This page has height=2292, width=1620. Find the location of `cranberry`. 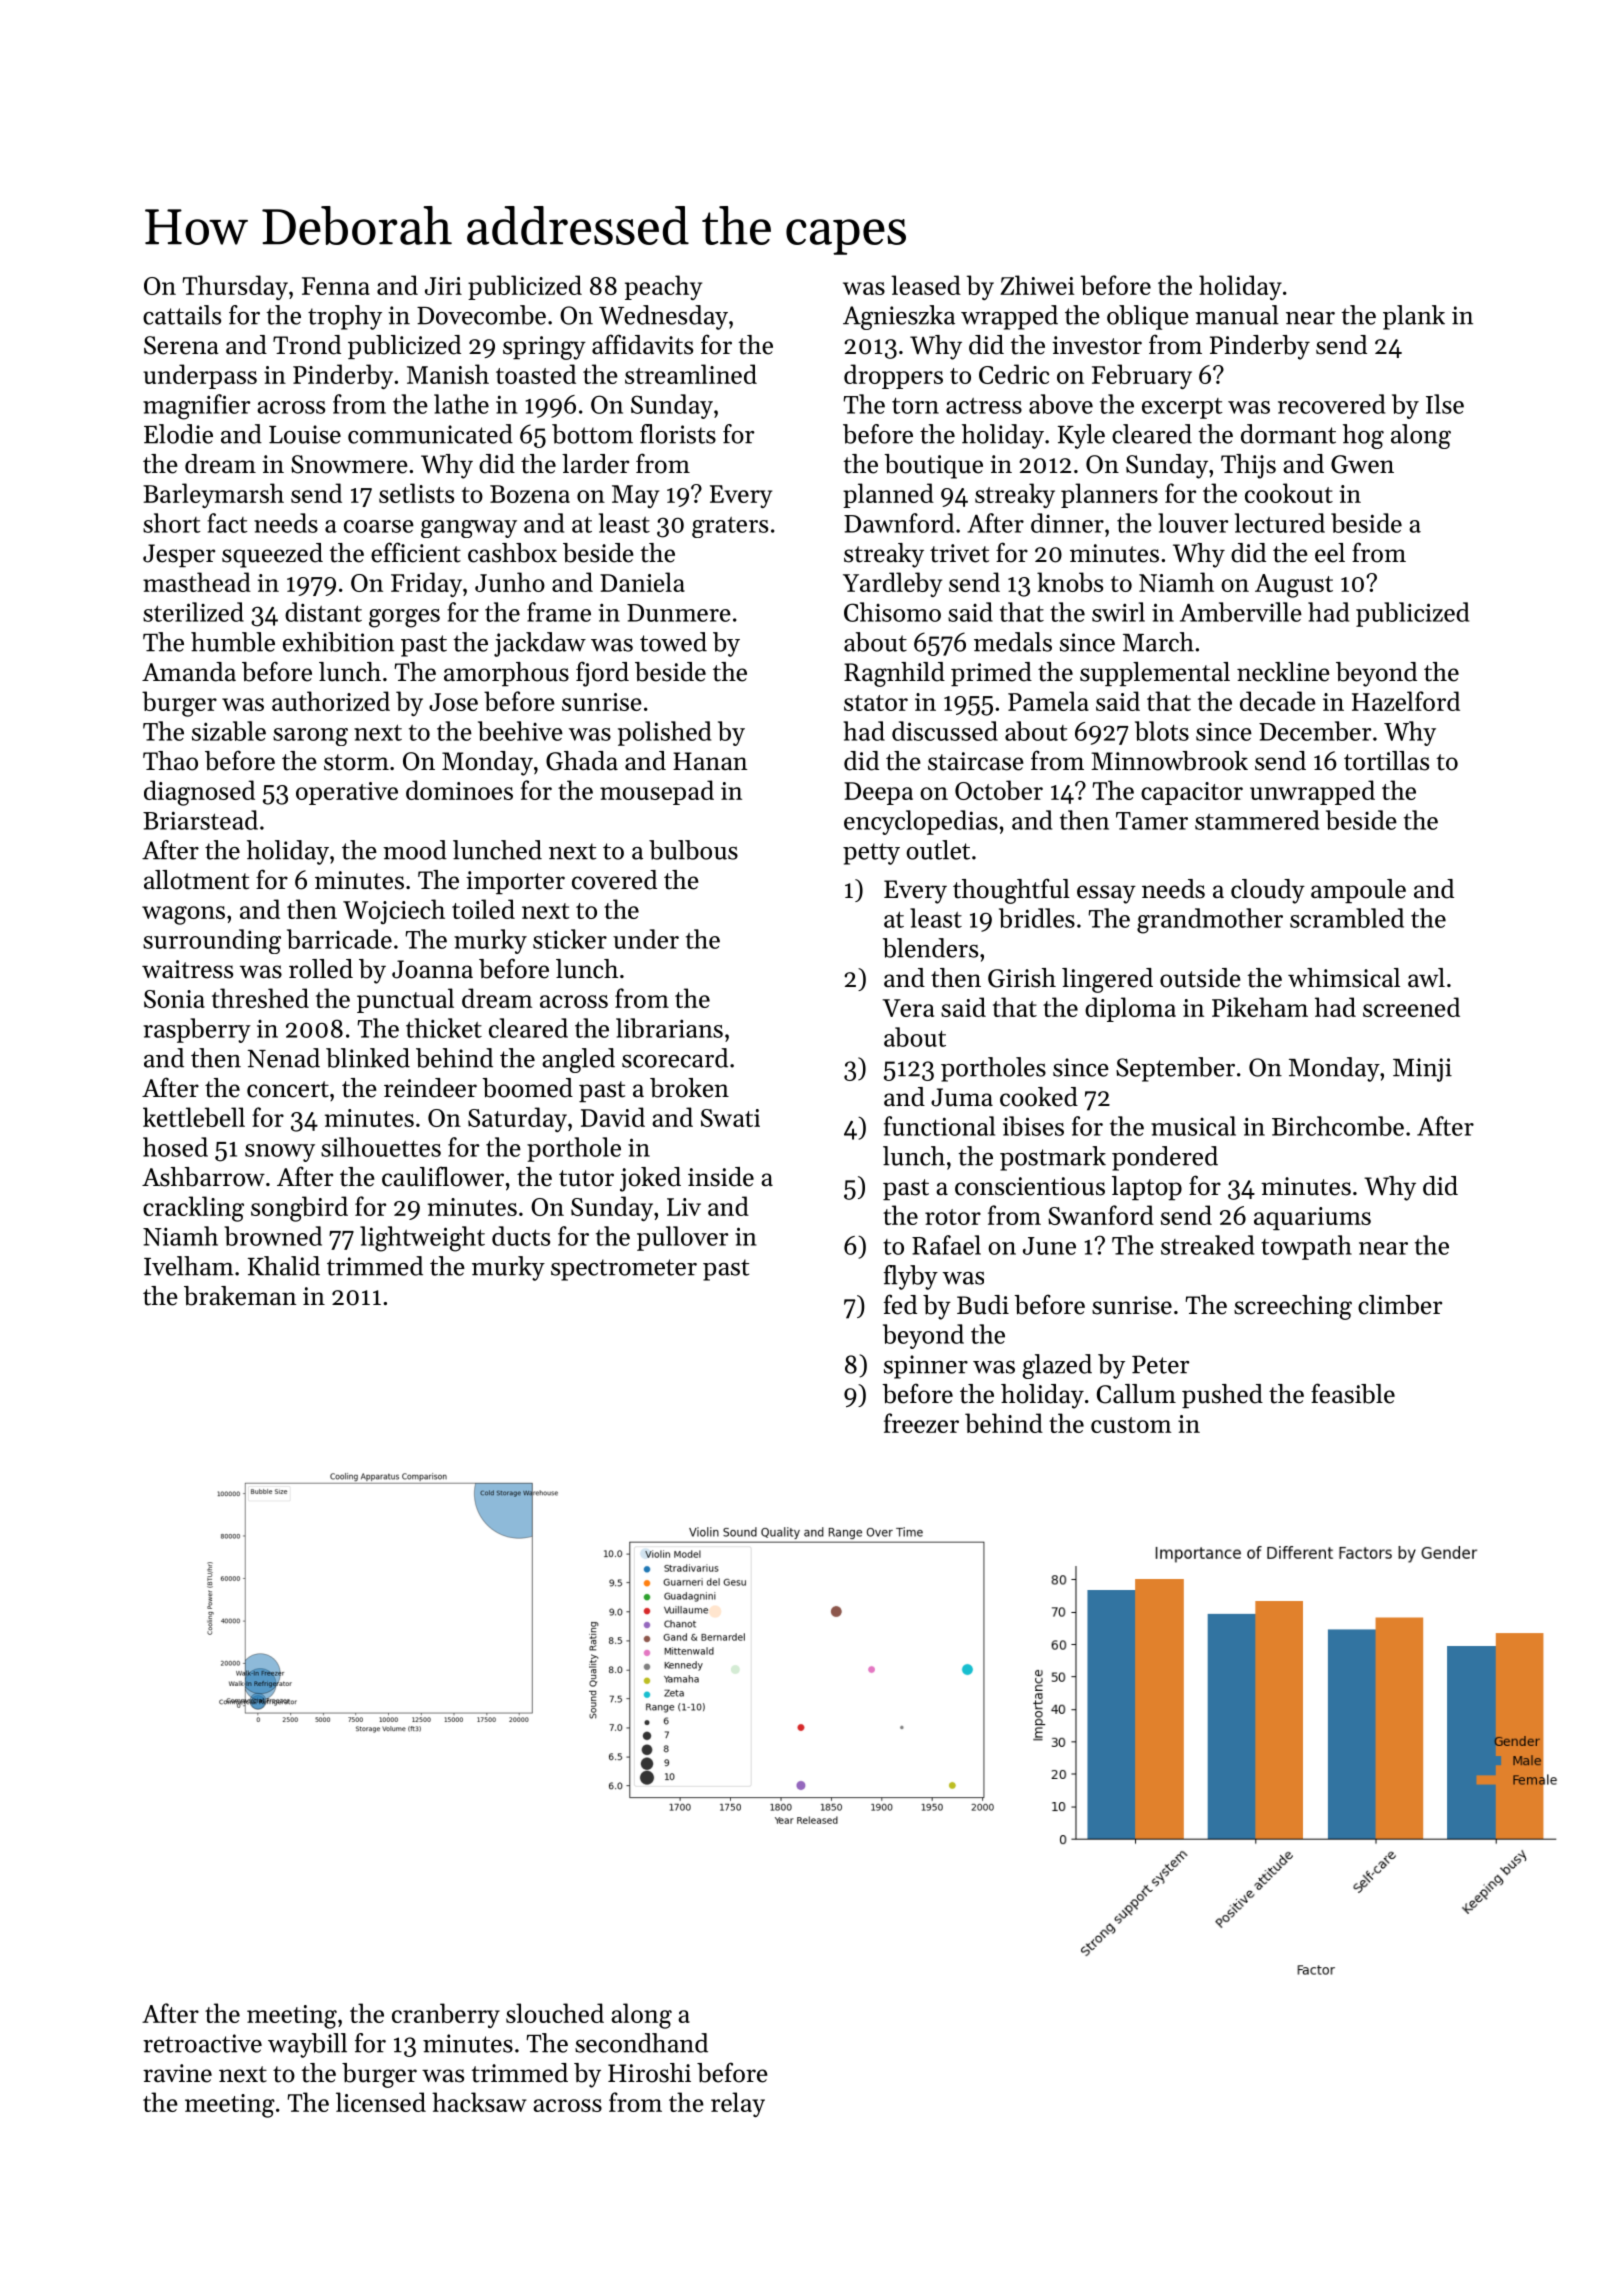

cranberry is located at coordinates (446, 2015).
